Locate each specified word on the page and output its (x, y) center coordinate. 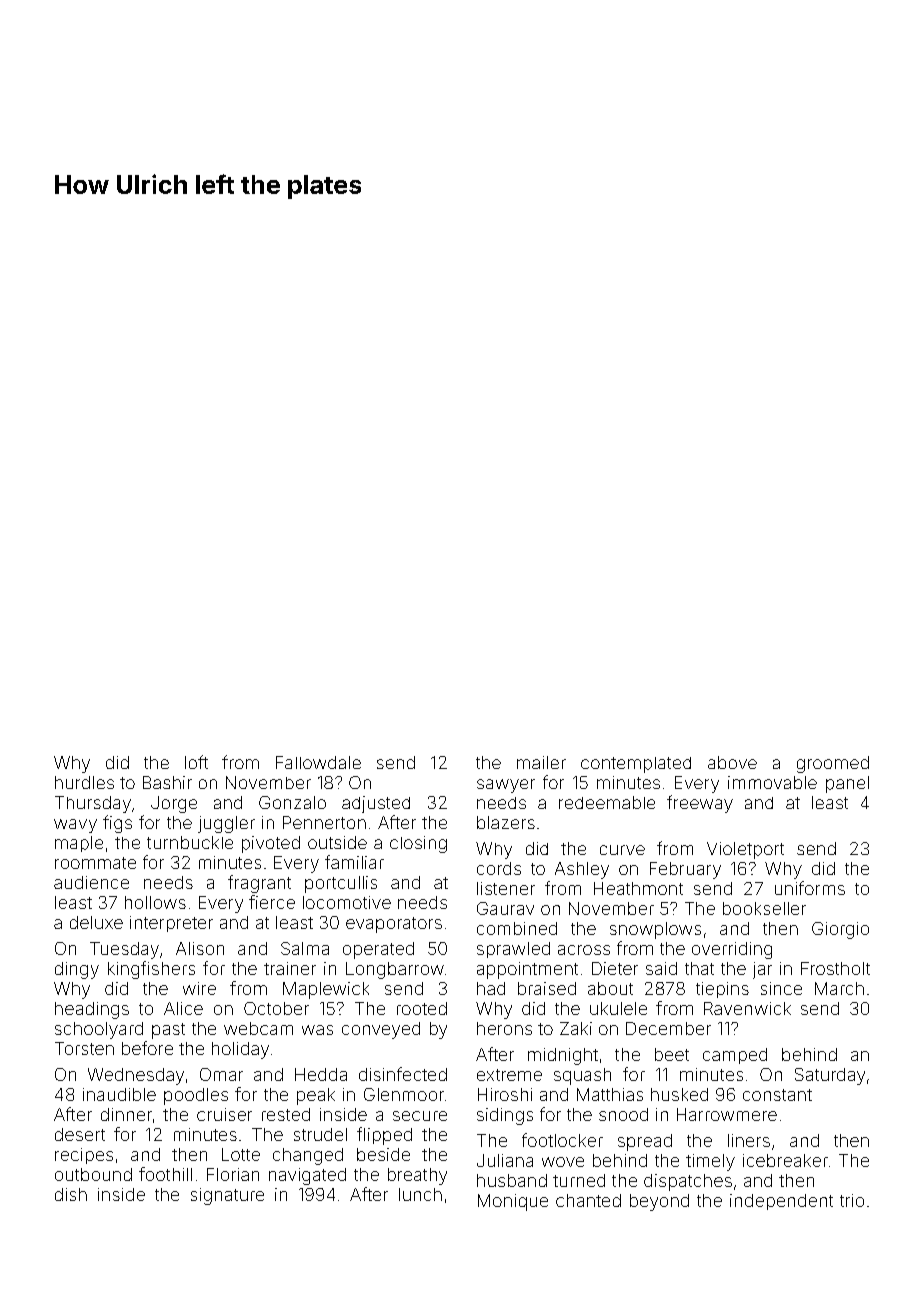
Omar (221, 1074)
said (661, 968)
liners (749, 1140)
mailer (541, 762)
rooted (422, 1008)
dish (71, 1194)
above (732, 762)
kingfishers (151, 970)
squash (582, 1076)
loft (196, 762)
